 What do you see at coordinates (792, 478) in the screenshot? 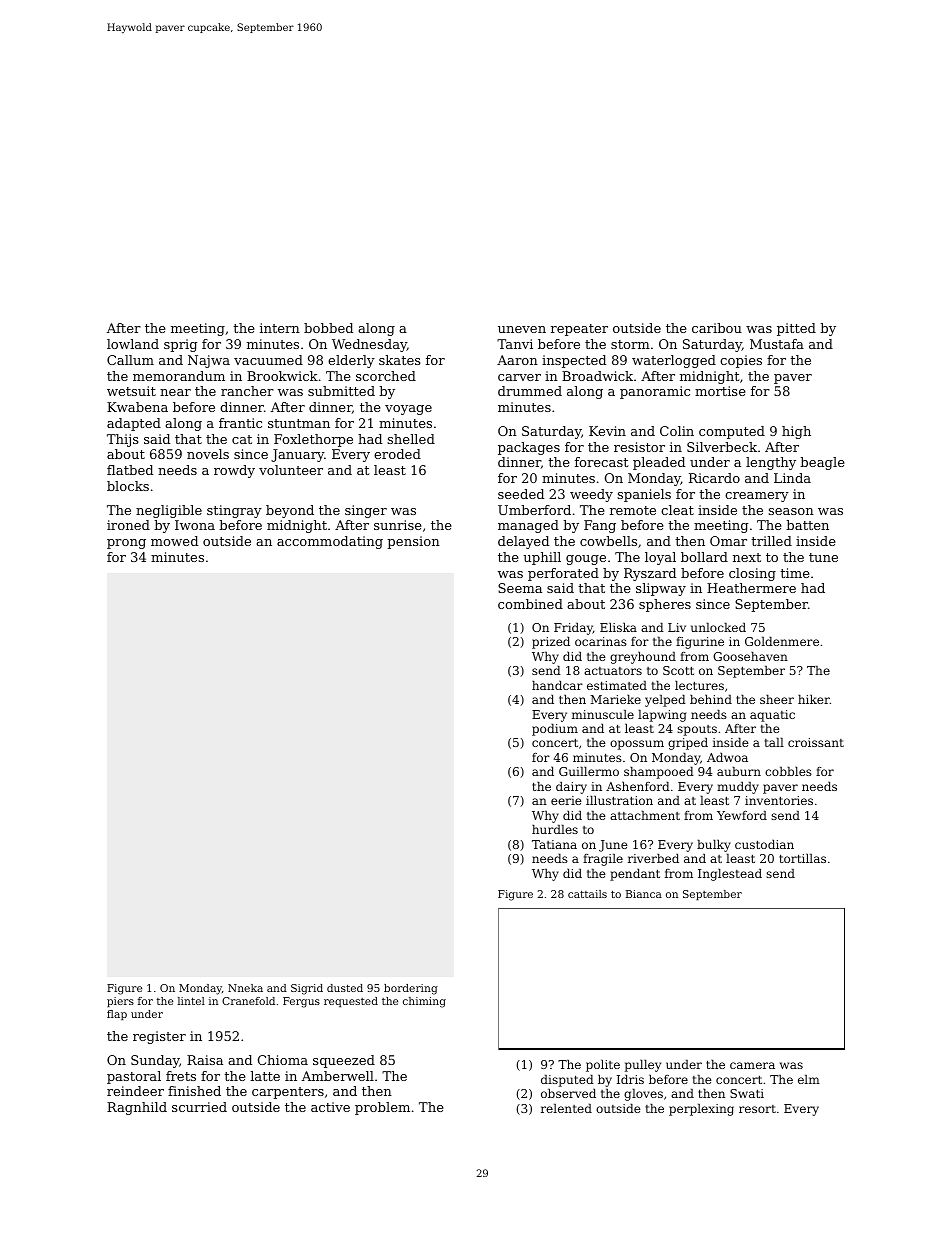
I see `Linda` at bounding box center [792, 478].
